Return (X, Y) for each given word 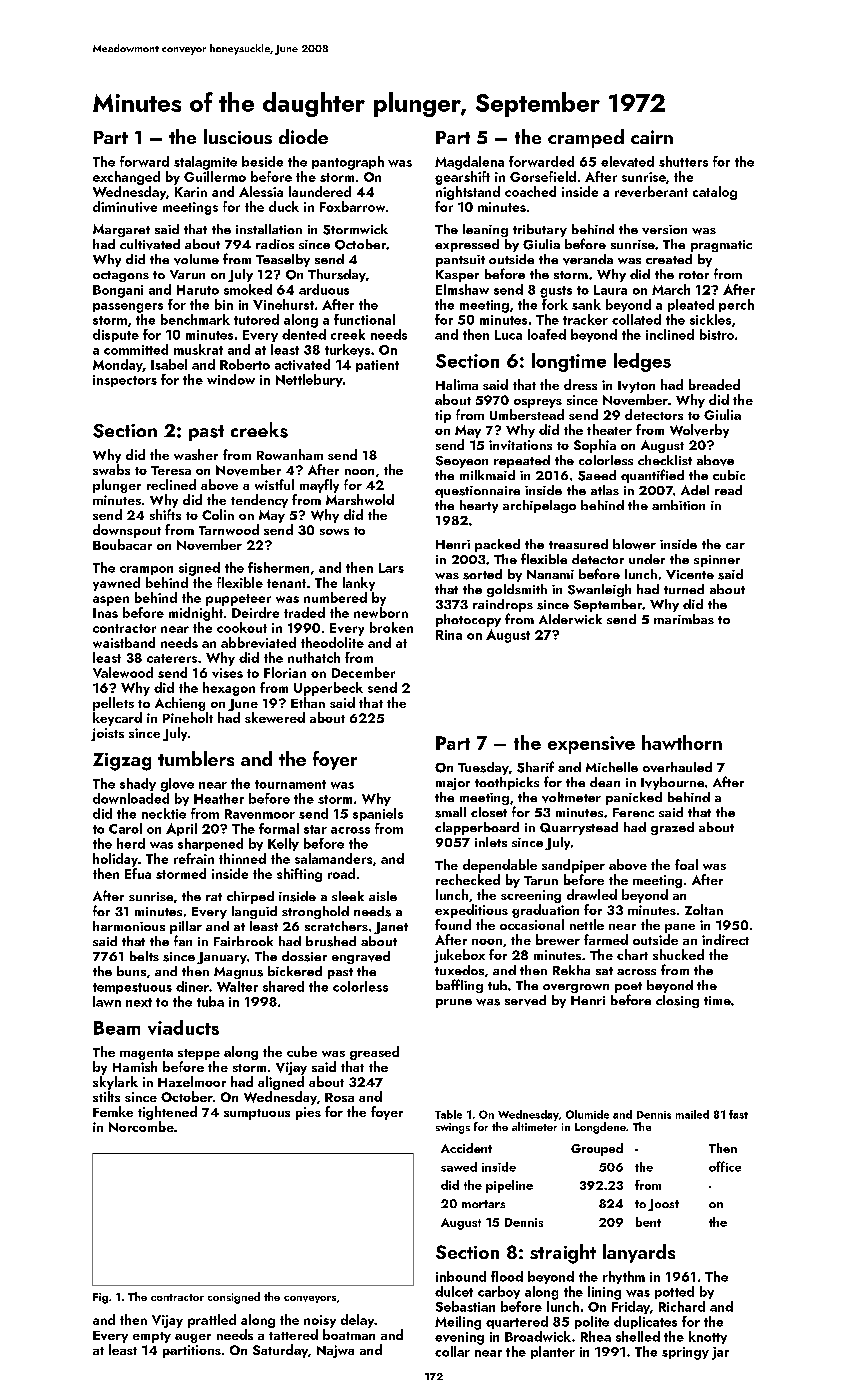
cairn (652, 137)
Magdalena (469, 163)
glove (177, 785)
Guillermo (215, 176)
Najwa (335, 1351)
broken (391, 627)
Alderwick (570, 619)
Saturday (280, 1351)
